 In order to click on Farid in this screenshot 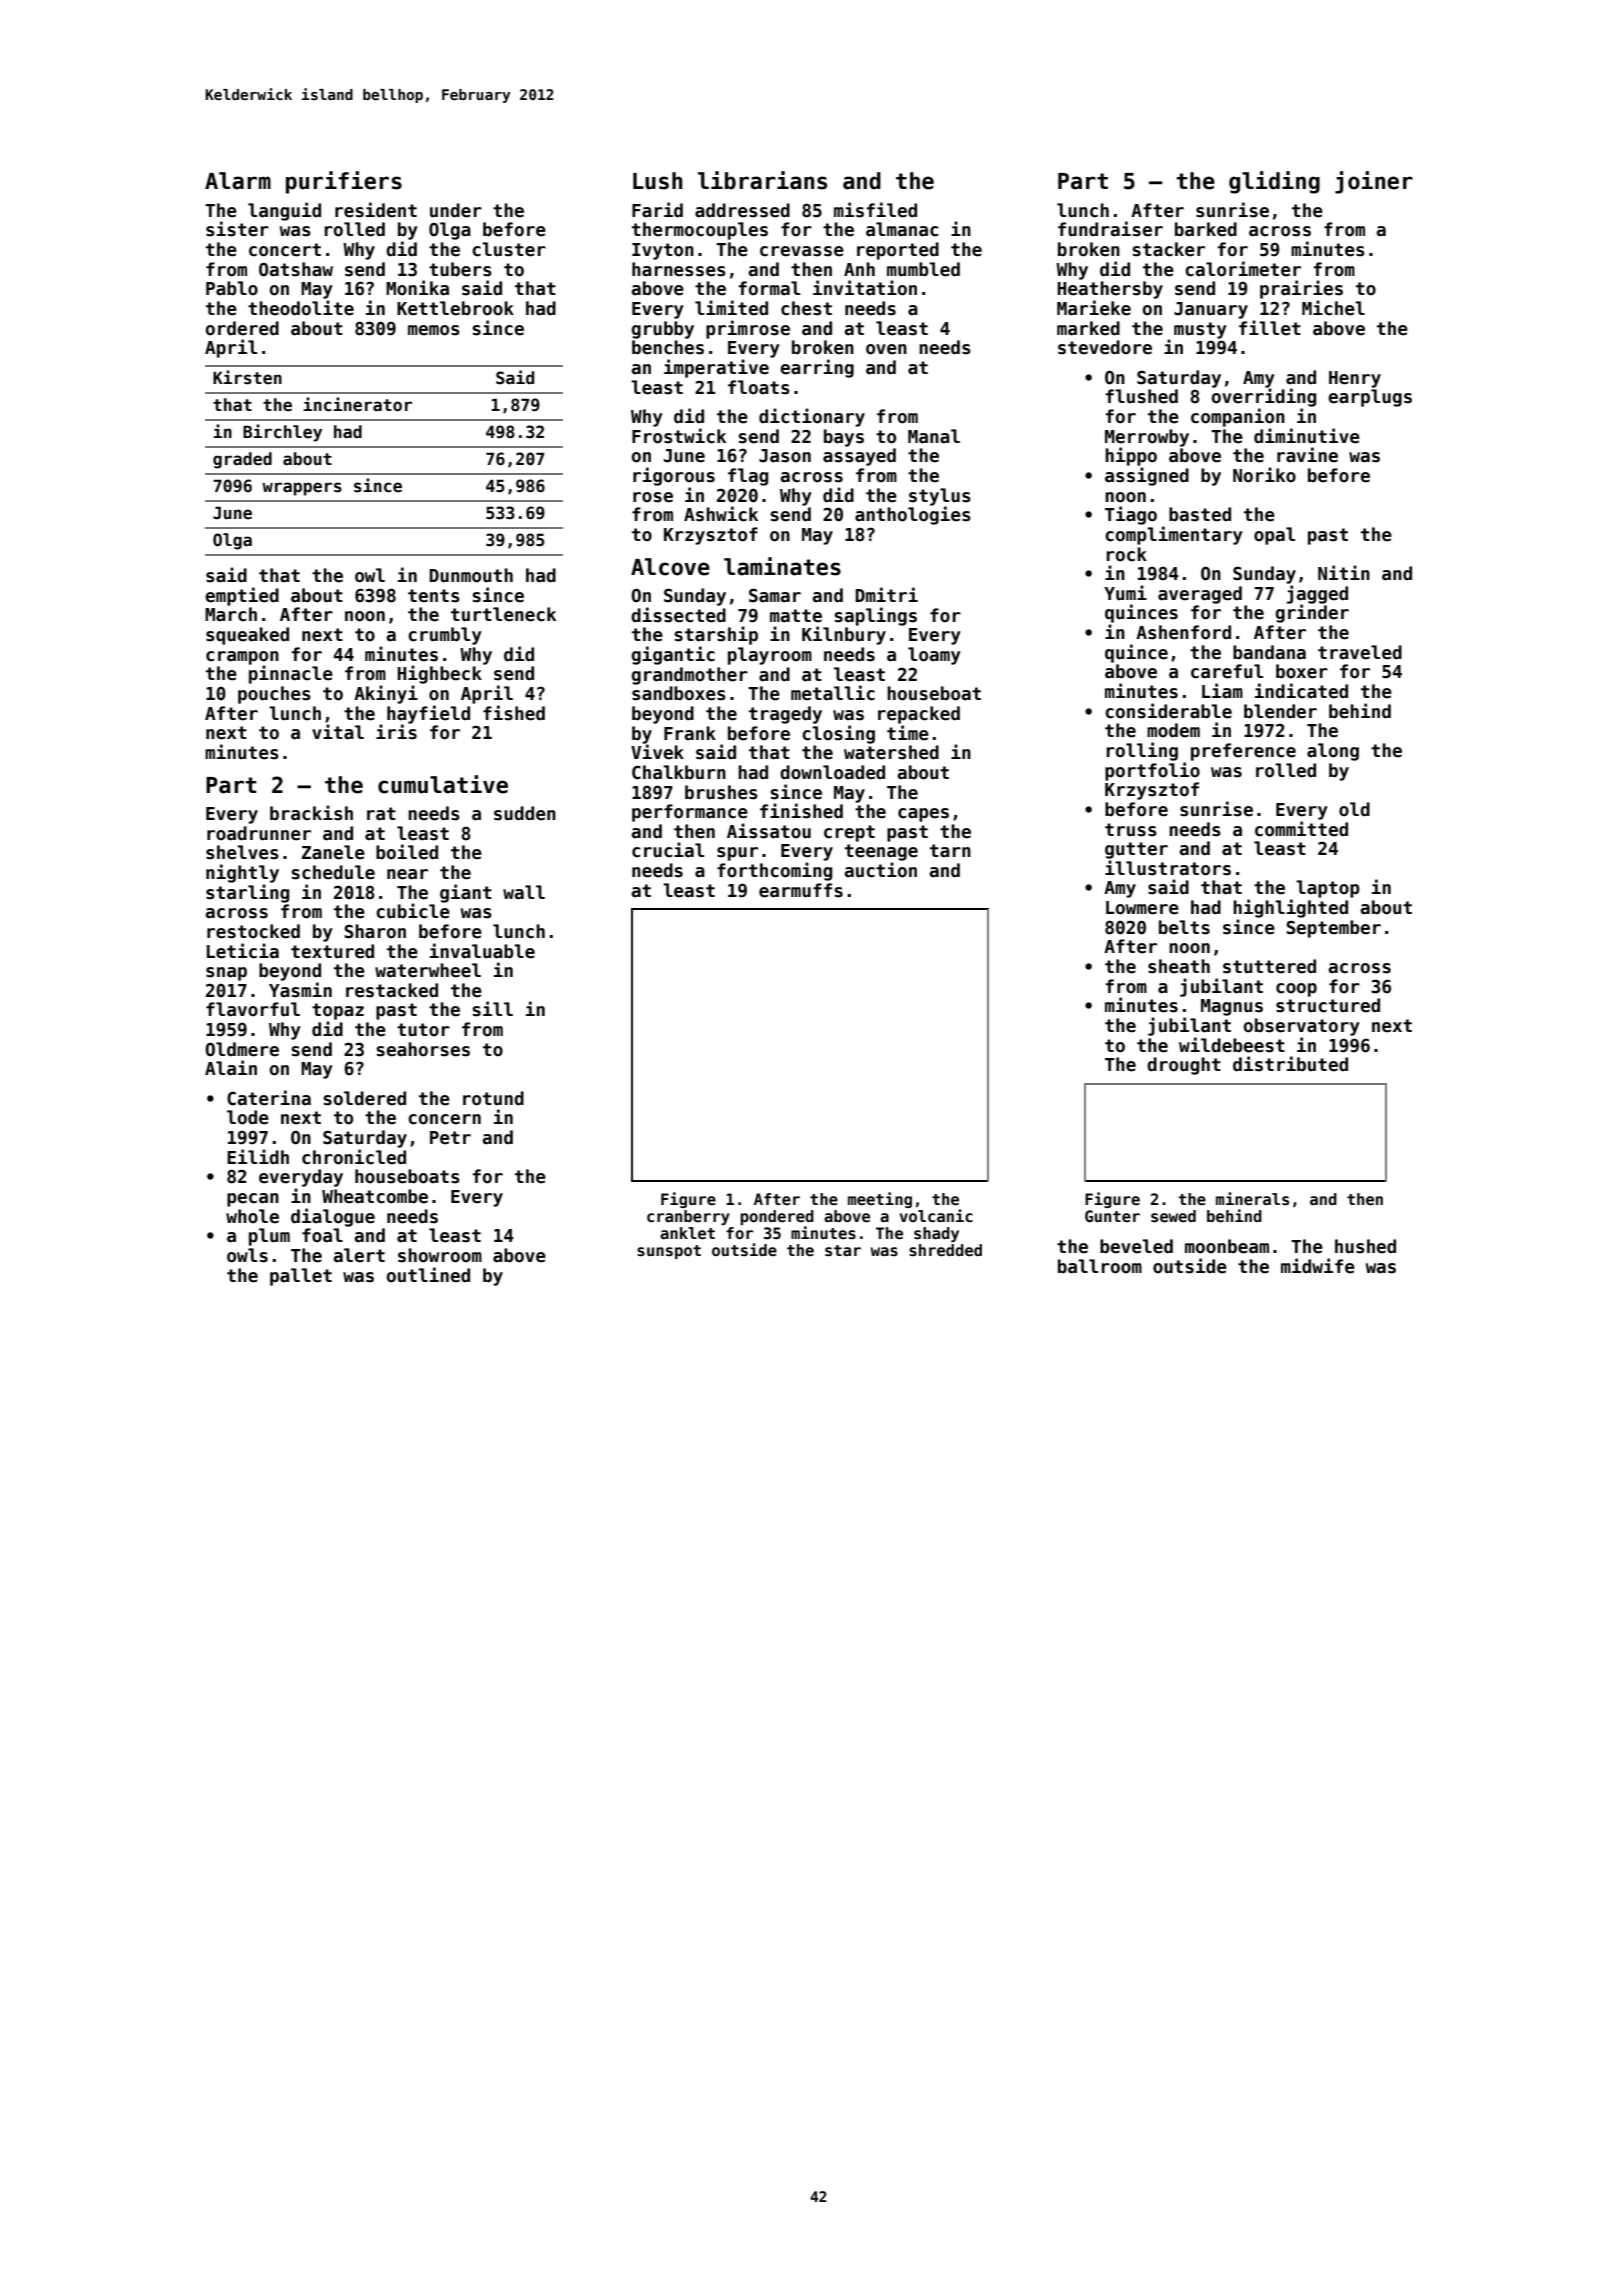, I will do `click(657, 210)`.
